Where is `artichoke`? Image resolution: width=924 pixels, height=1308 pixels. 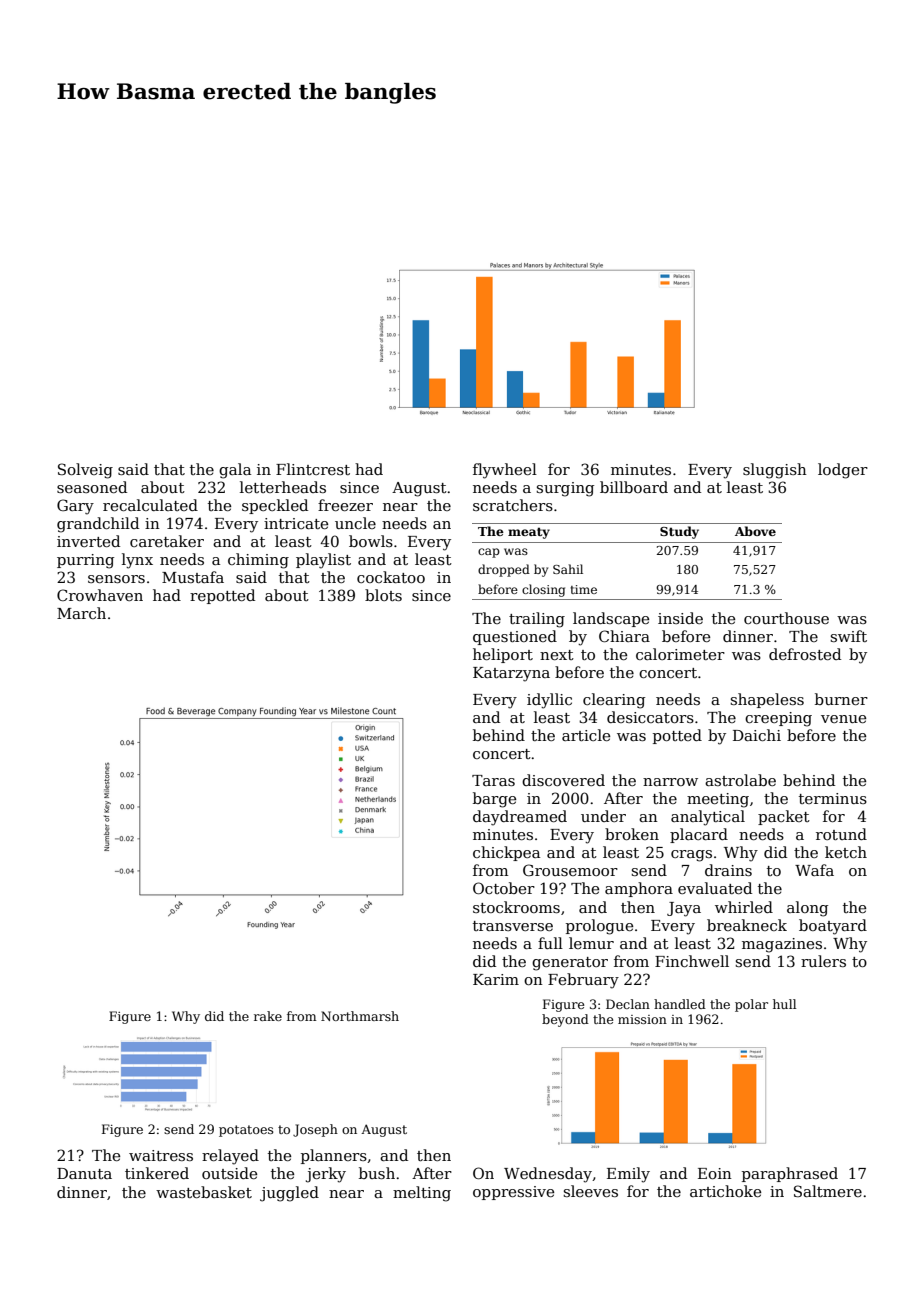
artichoke is located at coordinates (725, 1191).
